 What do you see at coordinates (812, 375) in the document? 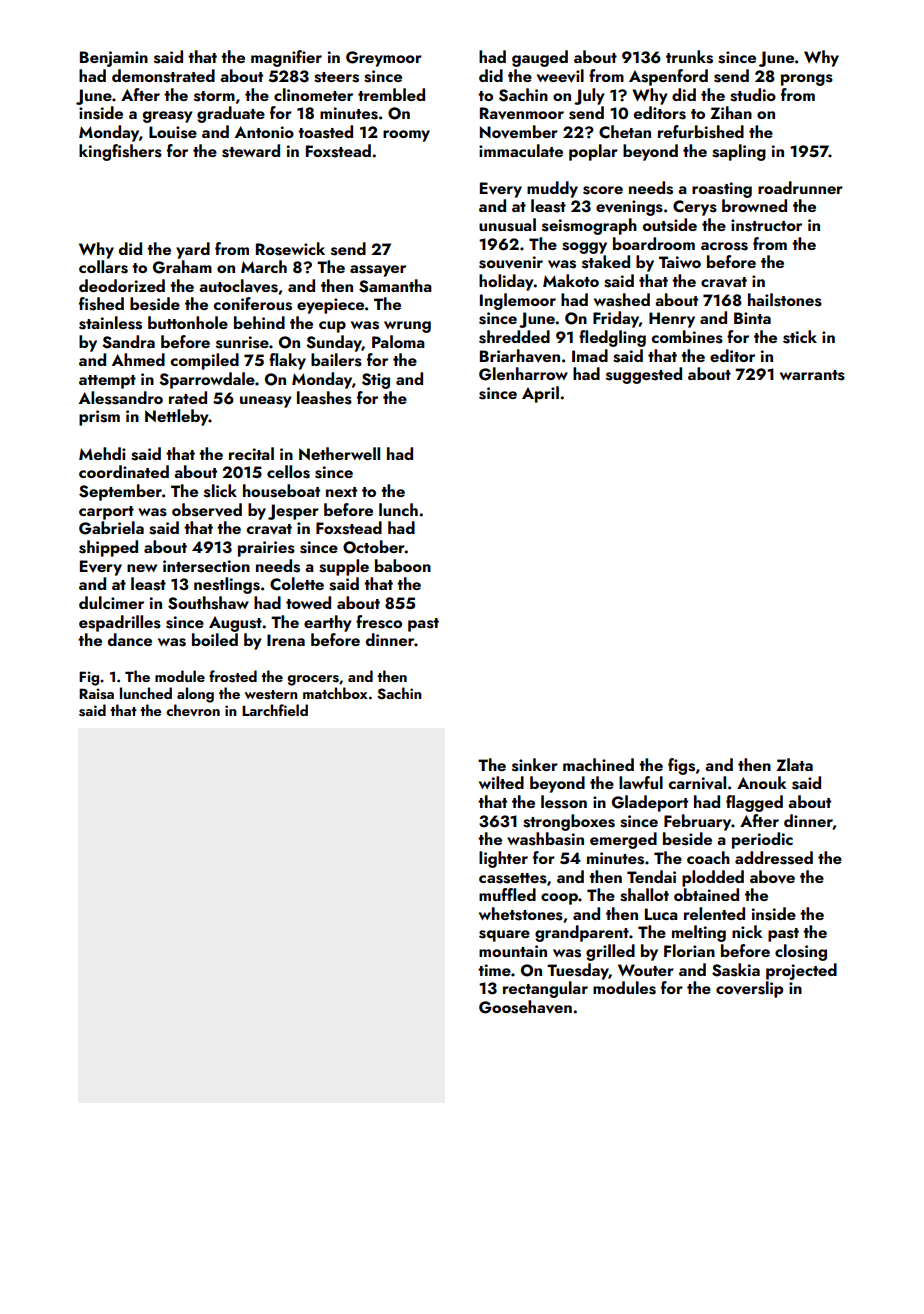
I see `warrants` at bounding box center [812, 375].
